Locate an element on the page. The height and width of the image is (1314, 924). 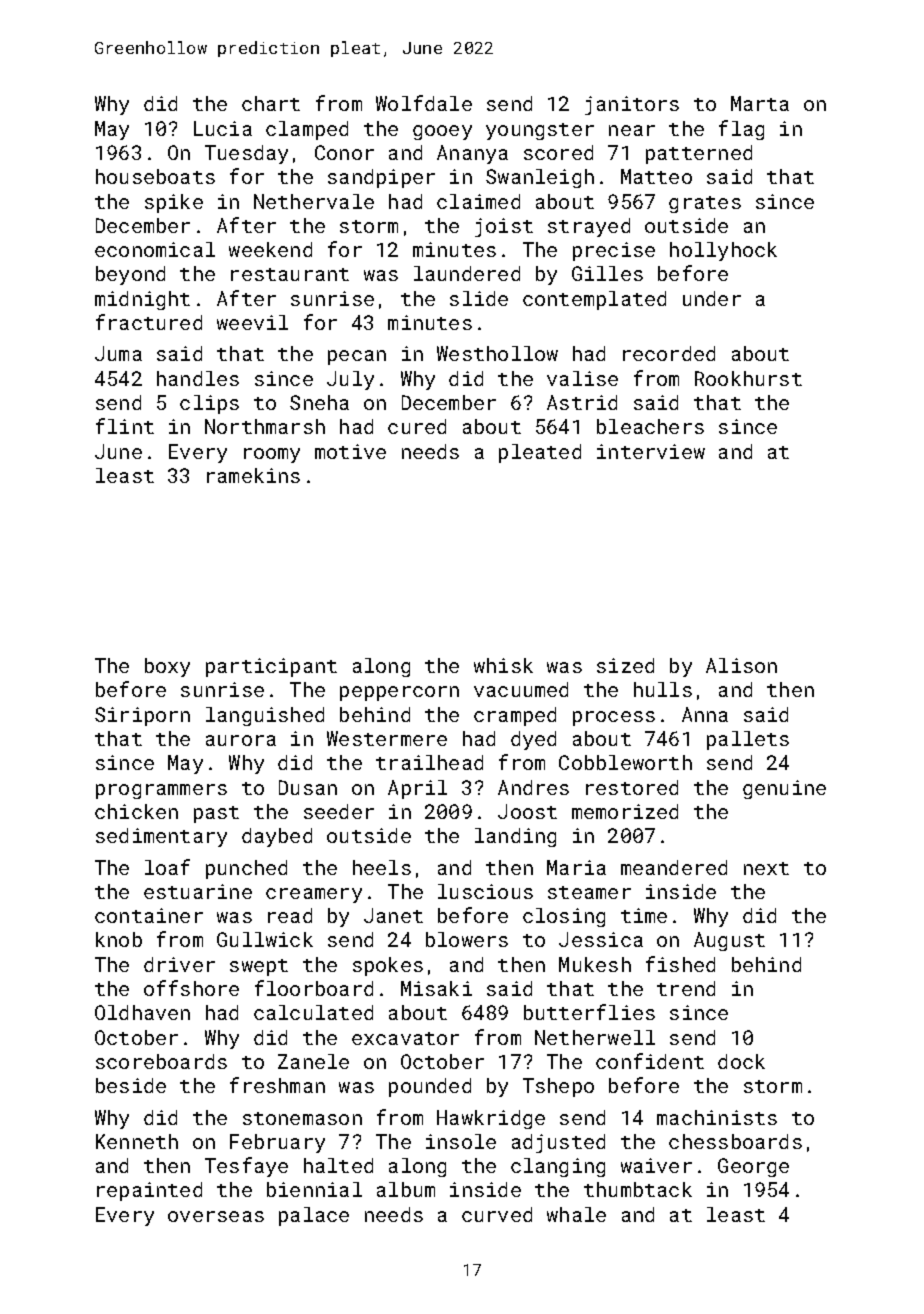
dock is located at coordinates (741, 1061).
